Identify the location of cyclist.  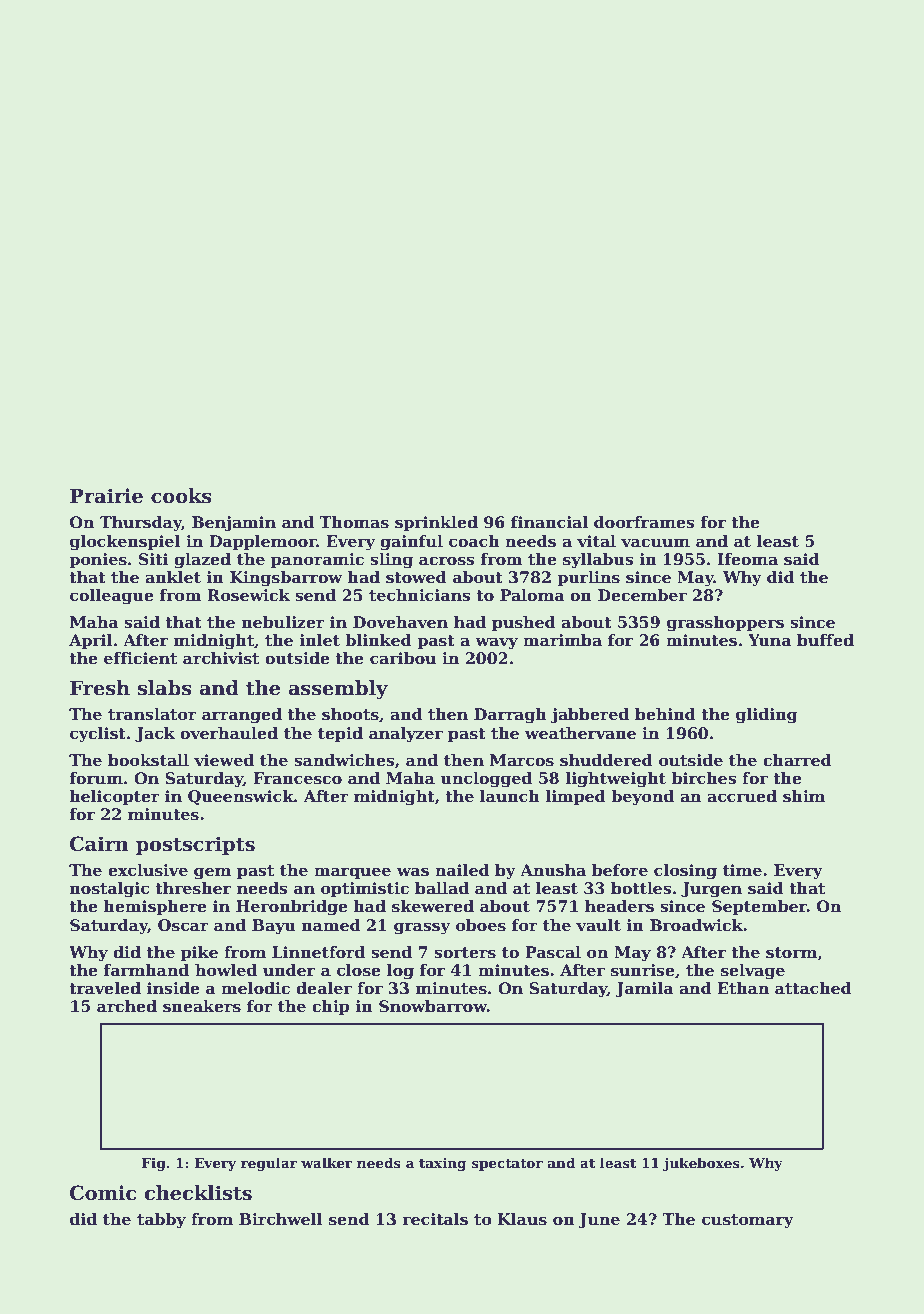
(98, 735).
